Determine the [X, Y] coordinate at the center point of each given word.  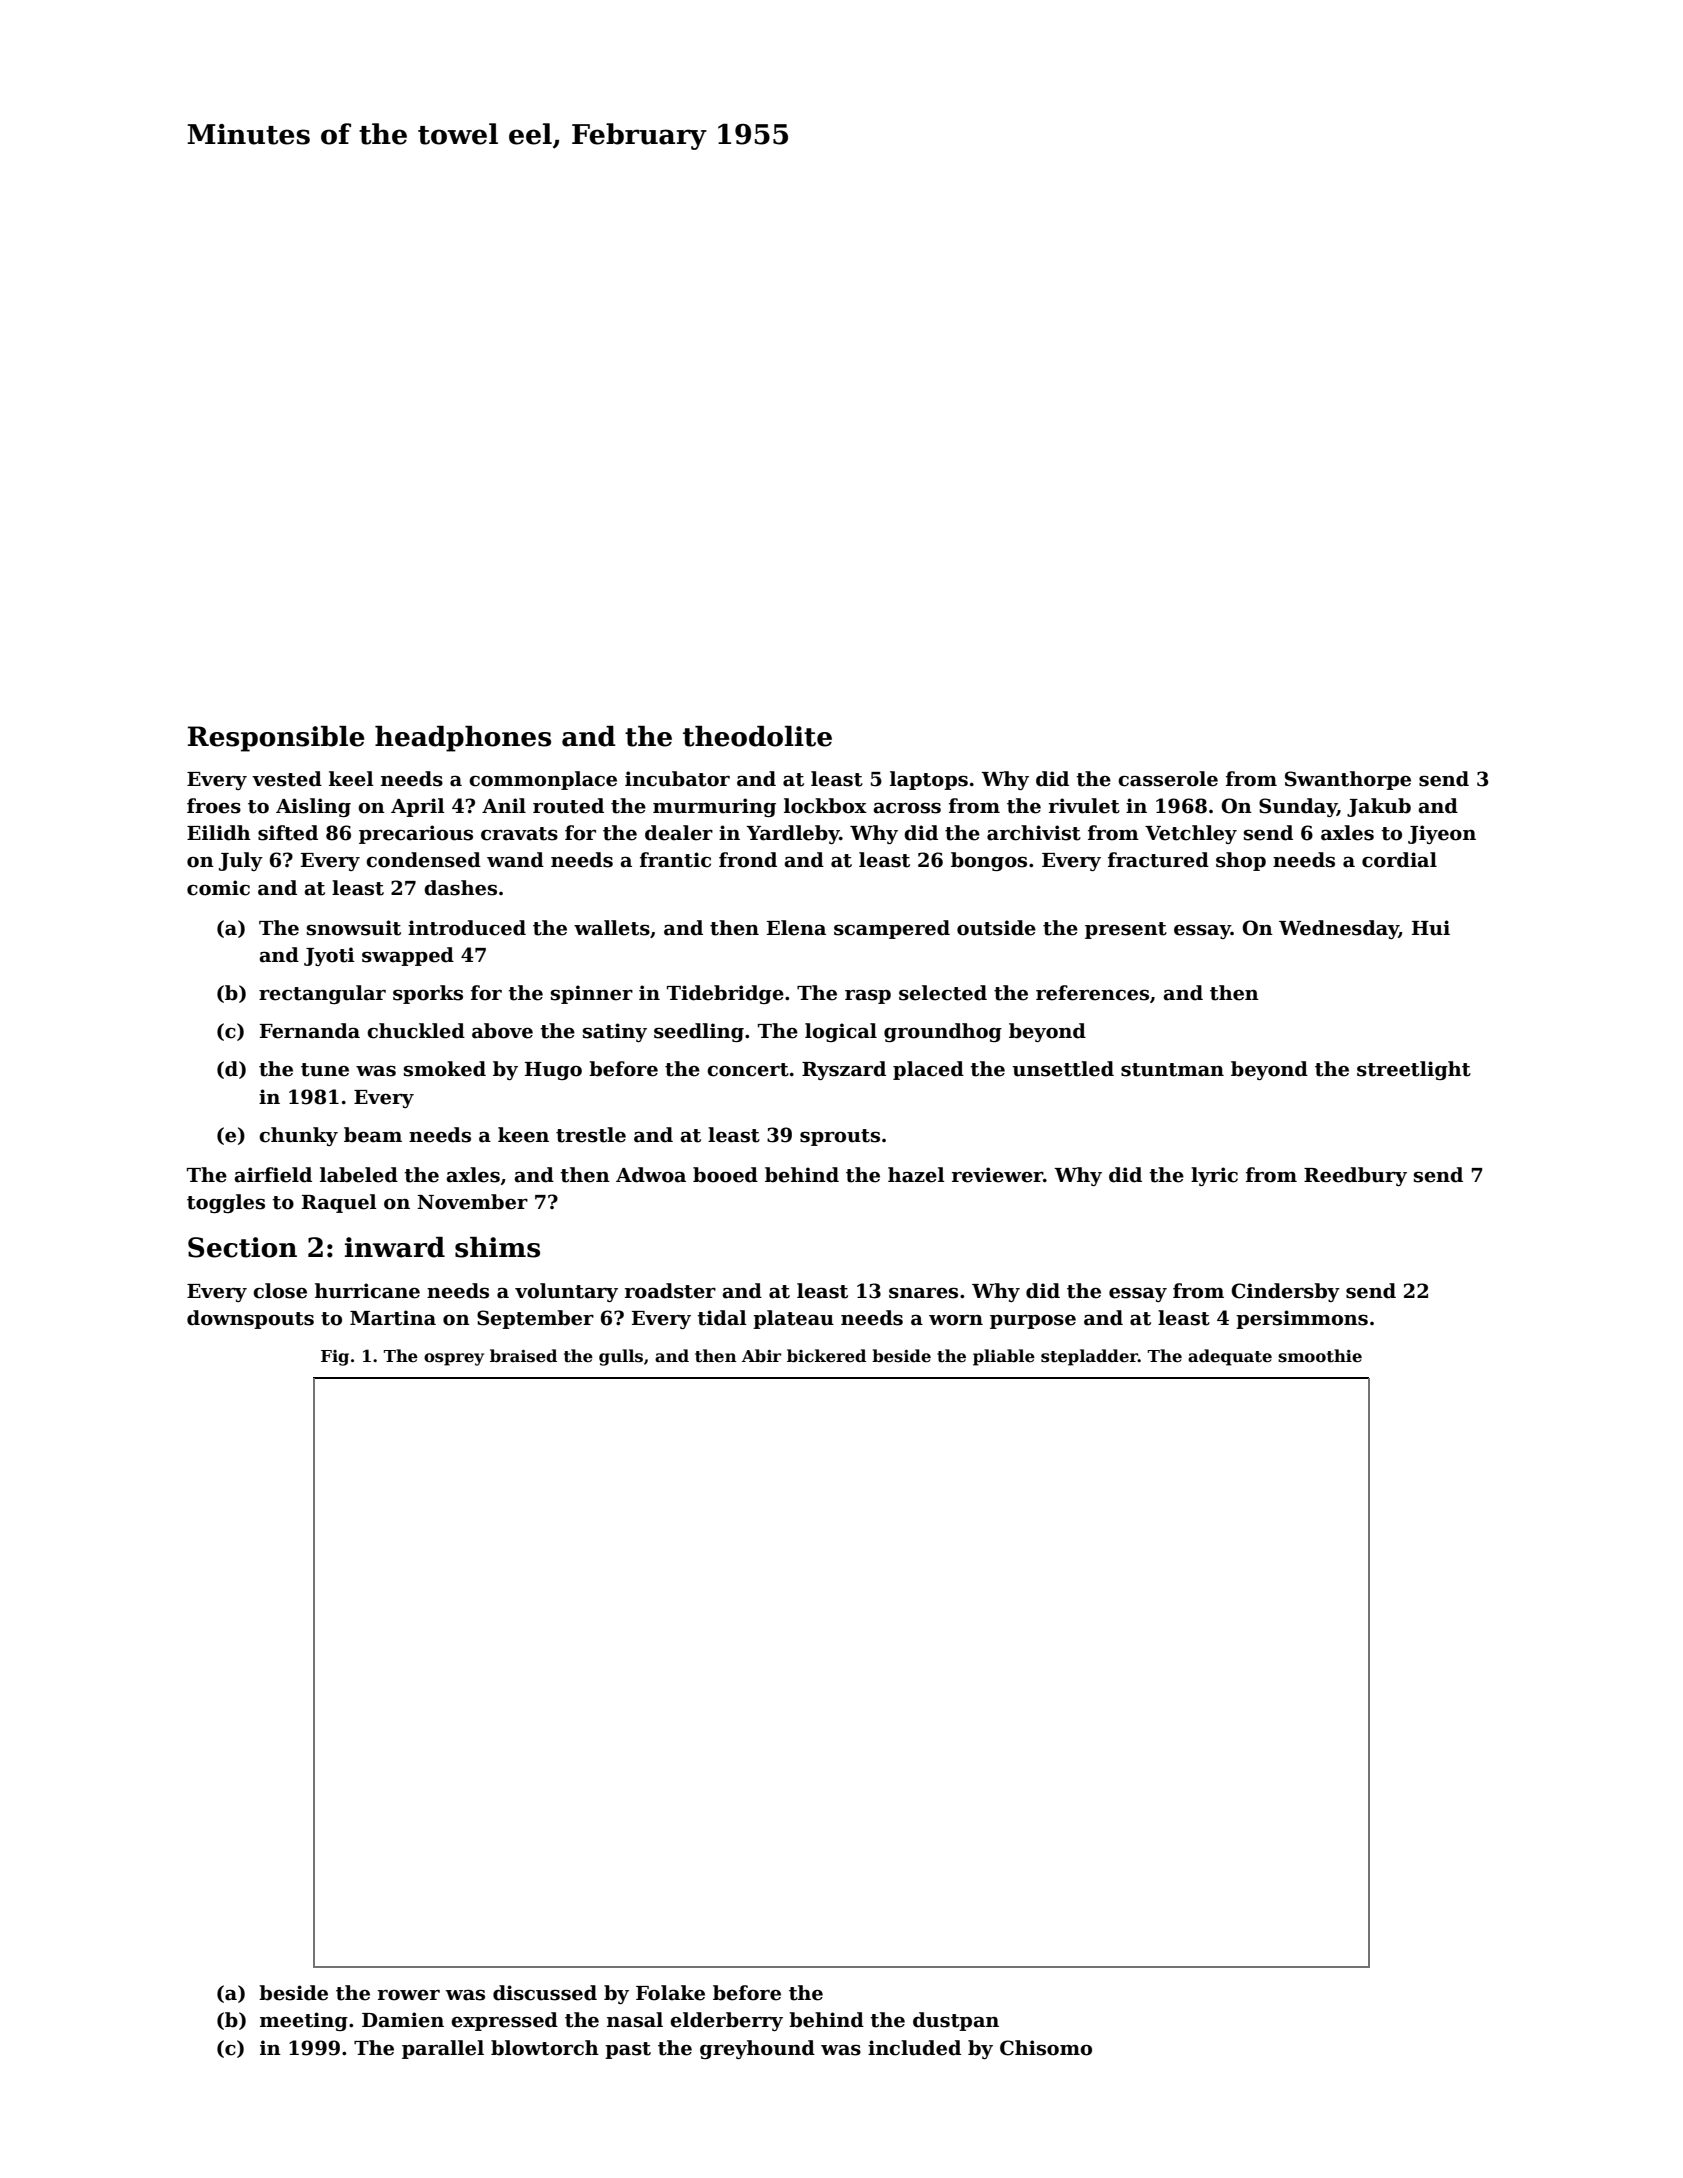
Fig [335, 1358]
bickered [826, 1356]
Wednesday [1339, 929]
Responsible [276, 739]
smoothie [1320, 1356]
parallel [443, 2049]
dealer [679, 833]
